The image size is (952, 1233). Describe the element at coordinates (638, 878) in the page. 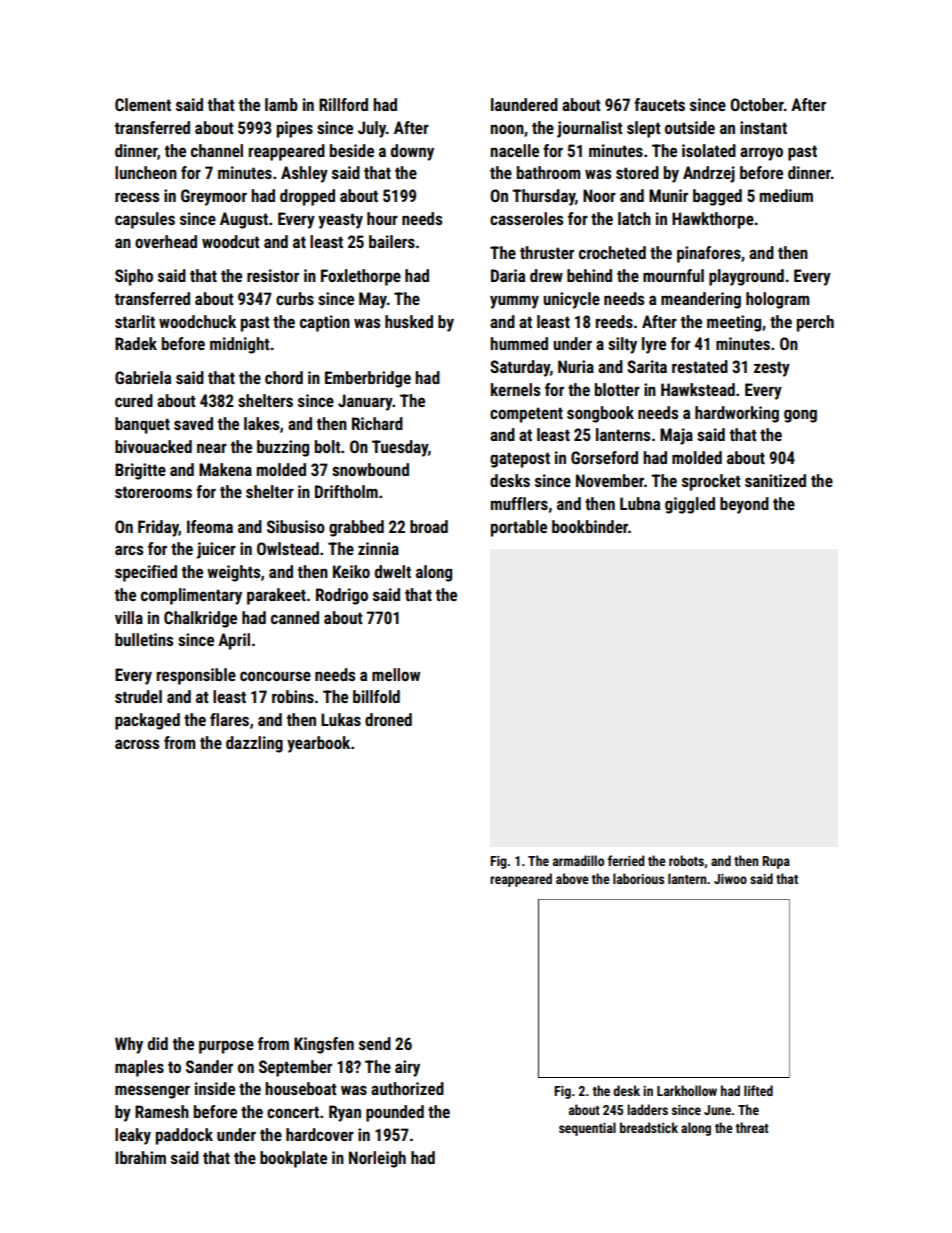

I see `laborious` at that location.
